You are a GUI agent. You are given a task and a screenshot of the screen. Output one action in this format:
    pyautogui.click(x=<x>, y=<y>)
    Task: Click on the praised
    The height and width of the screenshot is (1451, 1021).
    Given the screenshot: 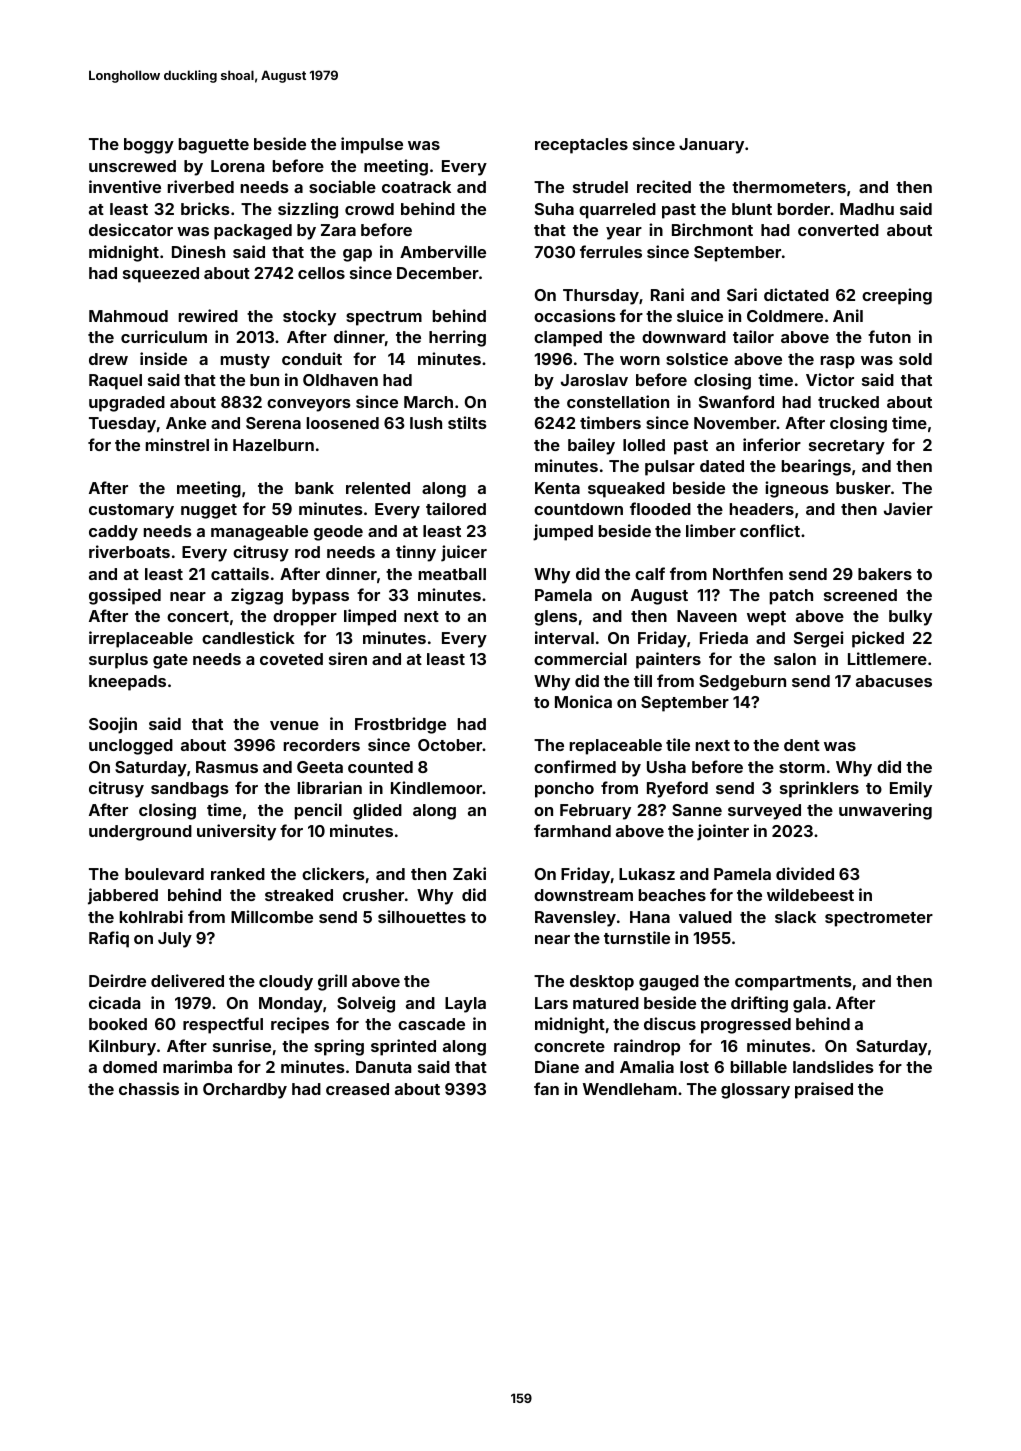 What is the action you would take?
    pyautogui.click(x=824, y=1090)
